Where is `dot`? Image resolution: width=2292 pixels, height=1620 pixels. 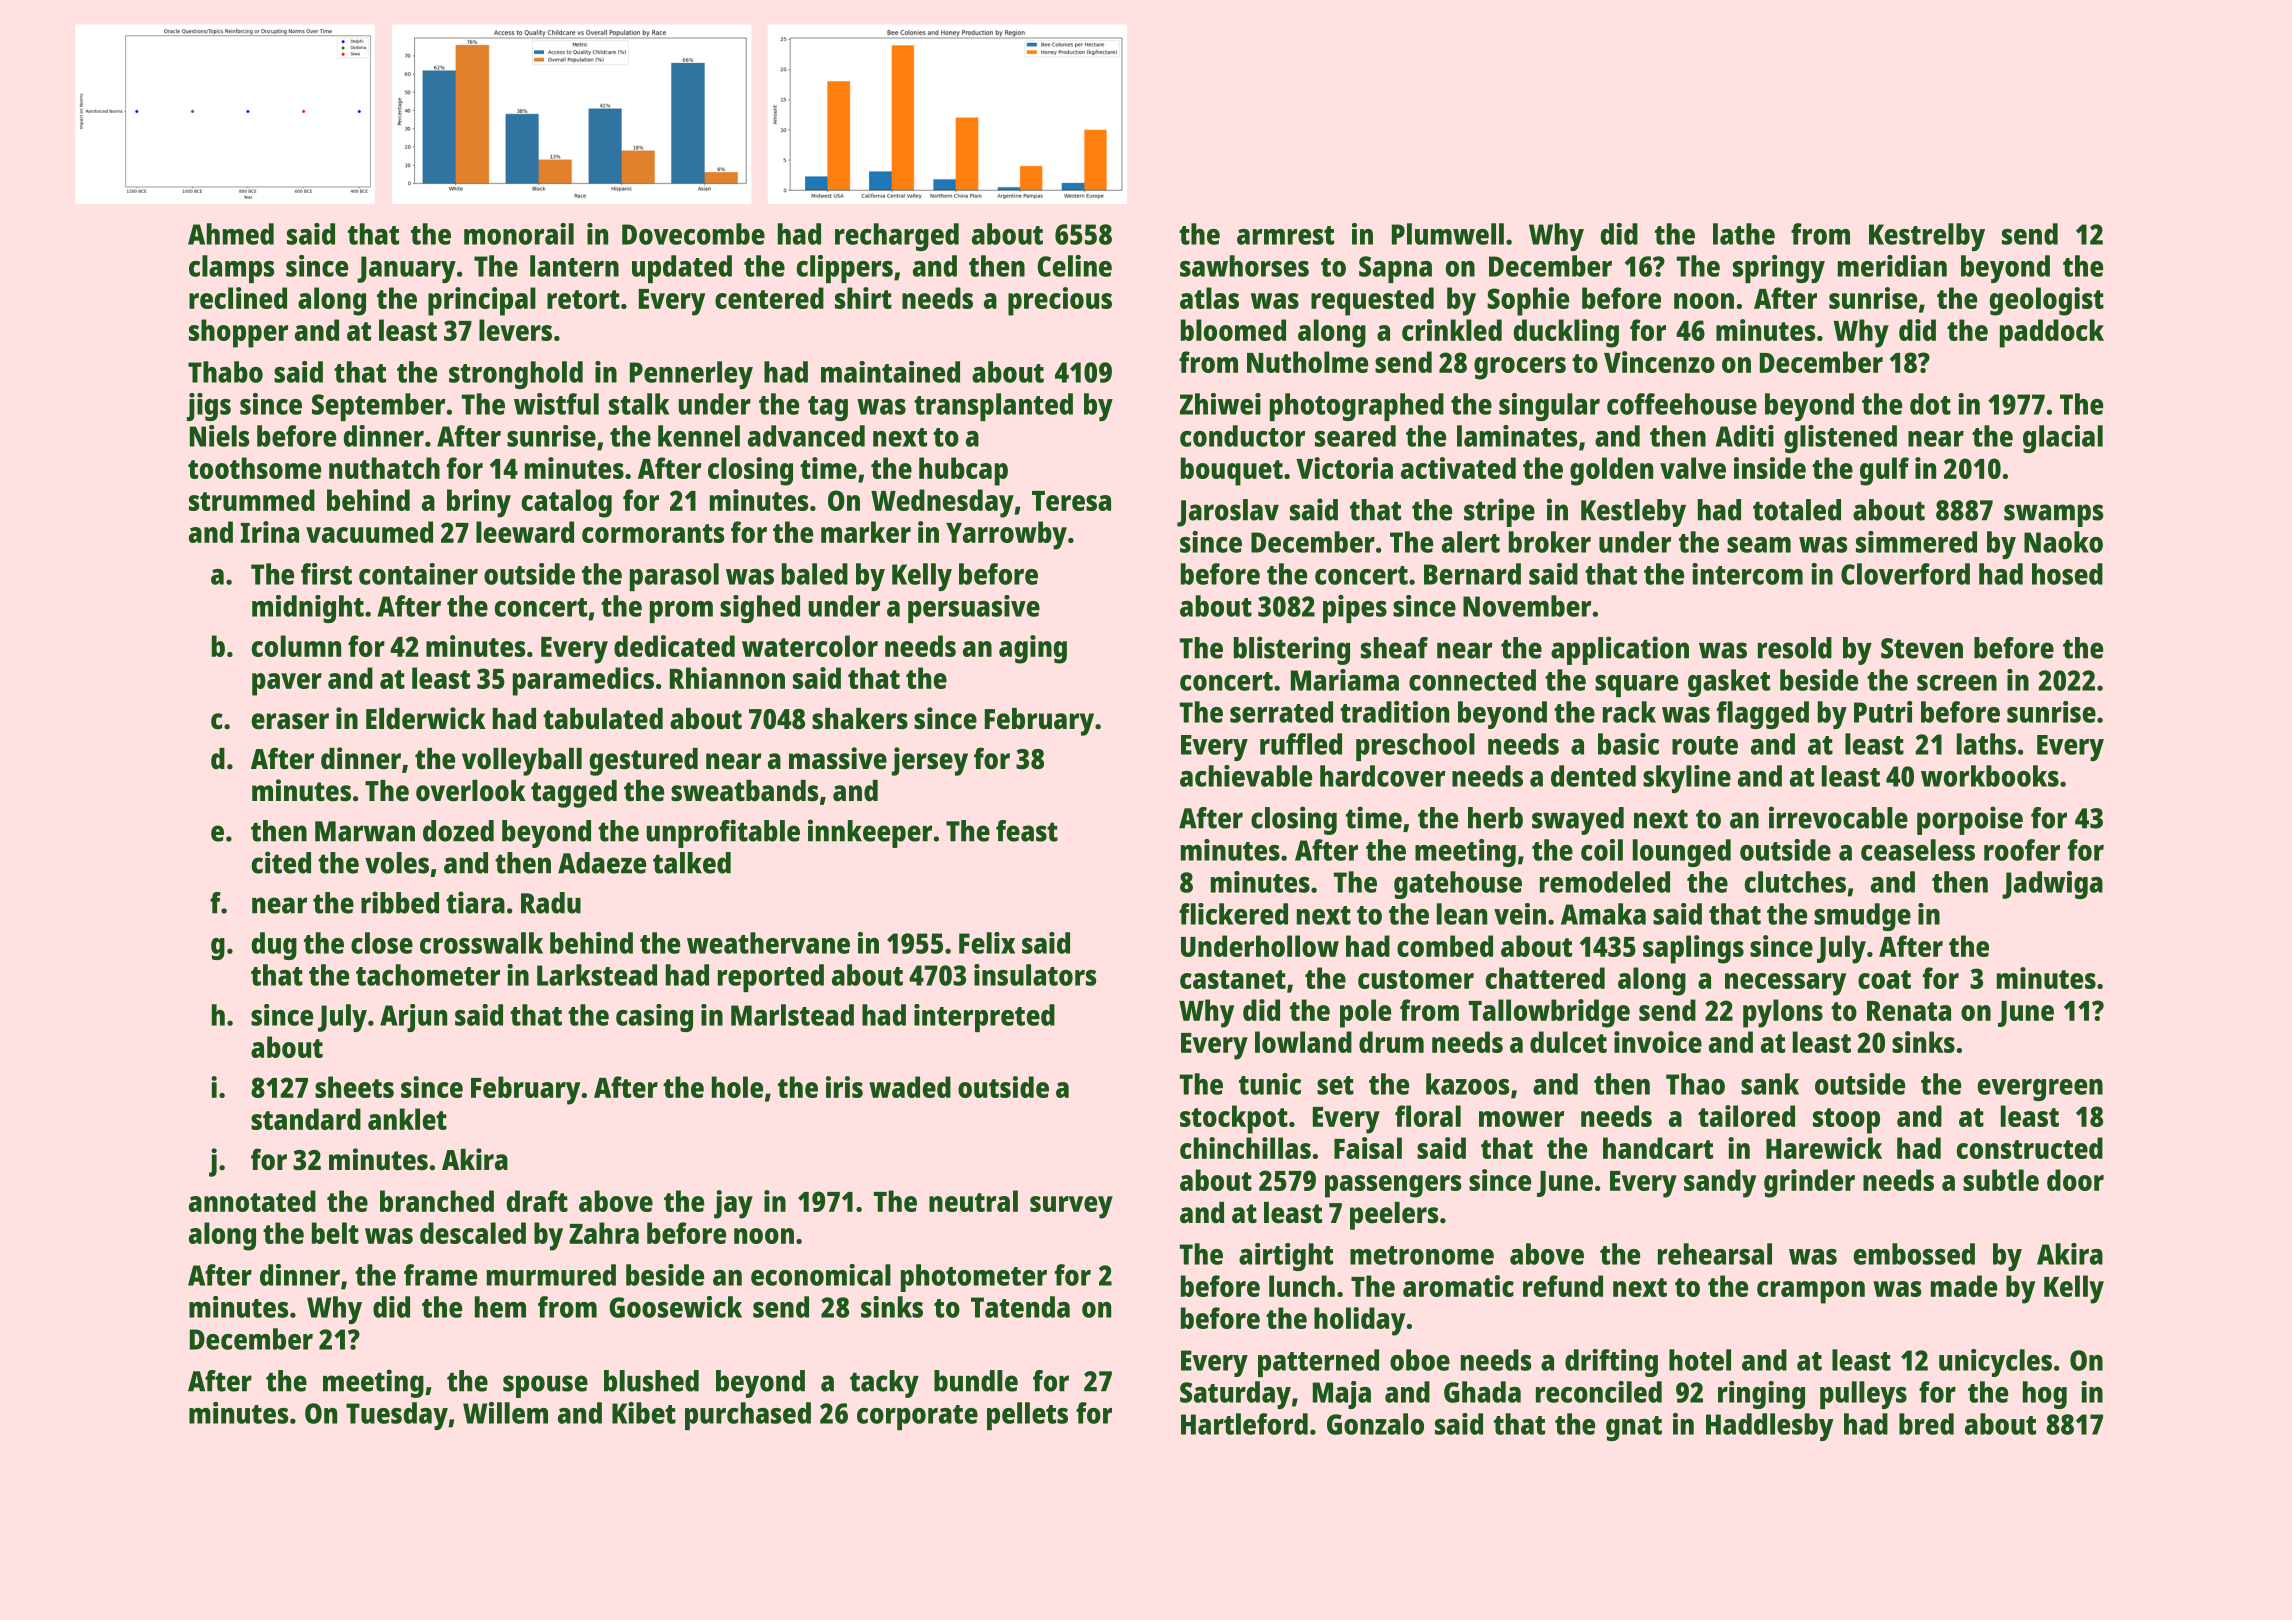
dot is located at coordinates (1930, 404).
